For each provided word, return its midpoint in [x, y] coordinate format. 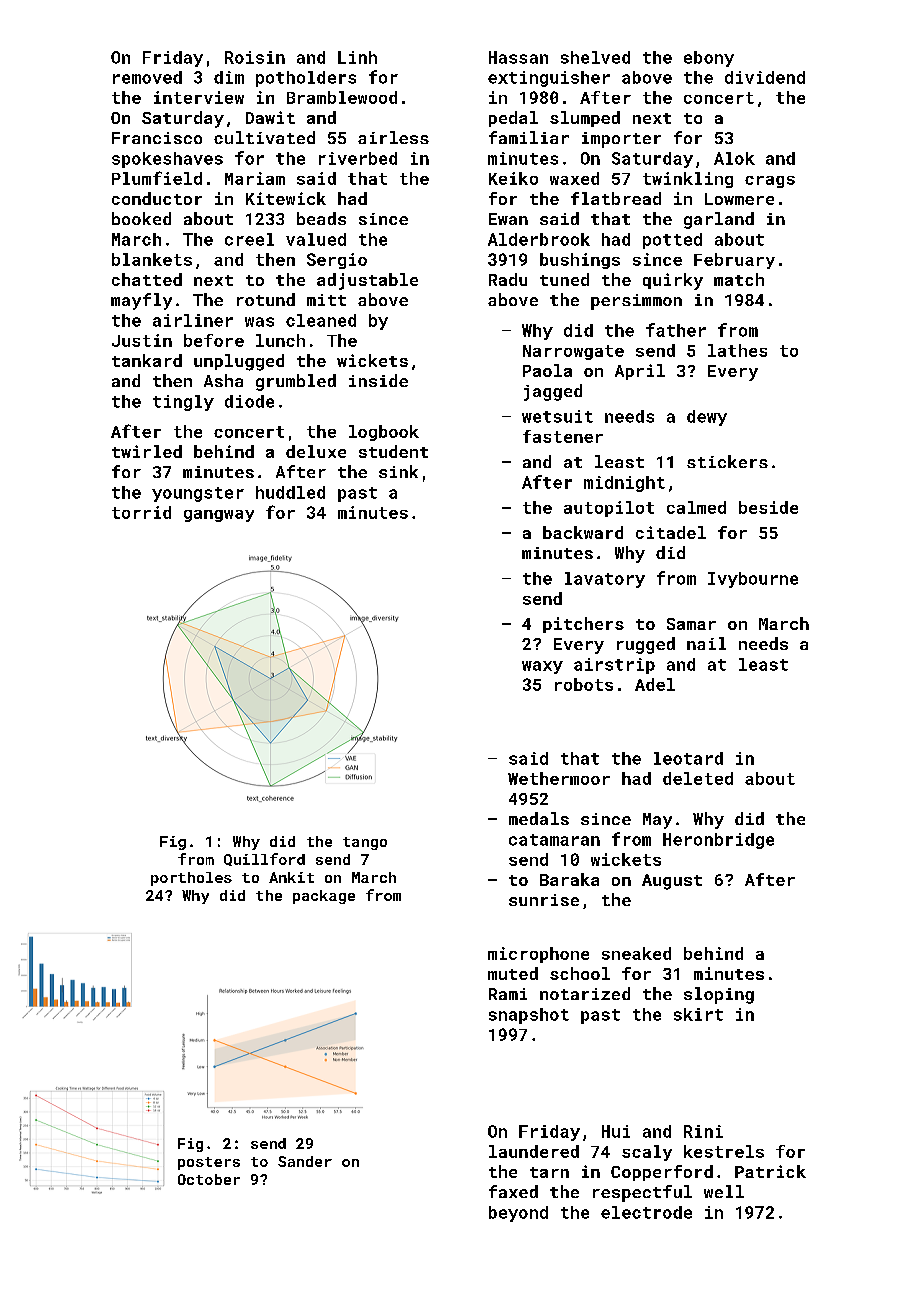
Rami [508, 994]
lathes [737, 350]
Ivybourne [753, 580]
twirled [147, 451]
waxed [574, 178]
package [324, 897]
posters [209, 1163]
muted [513, 973]
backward [583, 532]
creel [249, 239]
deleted [698, 778]
